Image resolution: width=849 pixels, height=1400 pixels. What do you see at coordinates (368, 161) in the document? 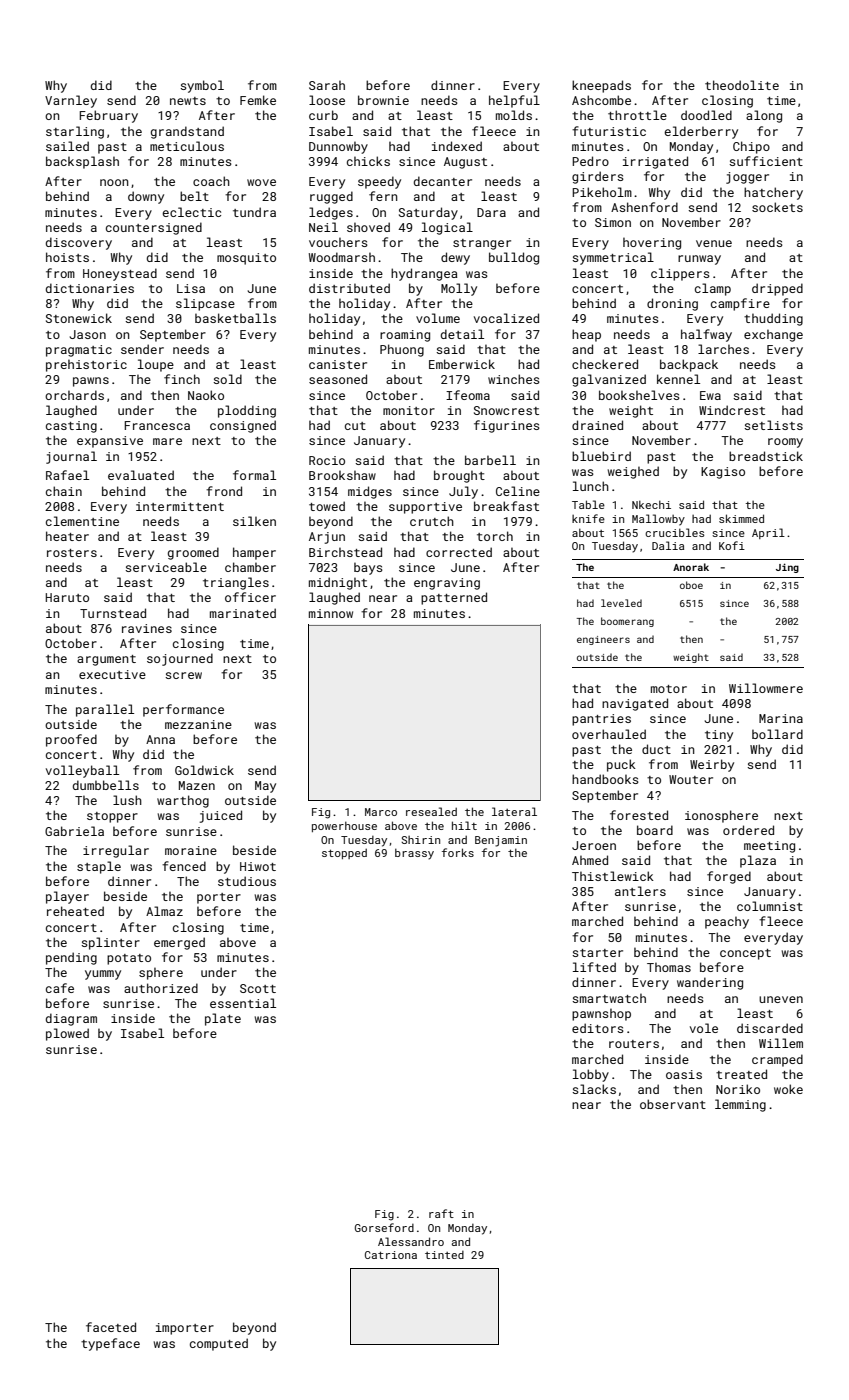
I see `chicks` at bounding box center [368, 161].
